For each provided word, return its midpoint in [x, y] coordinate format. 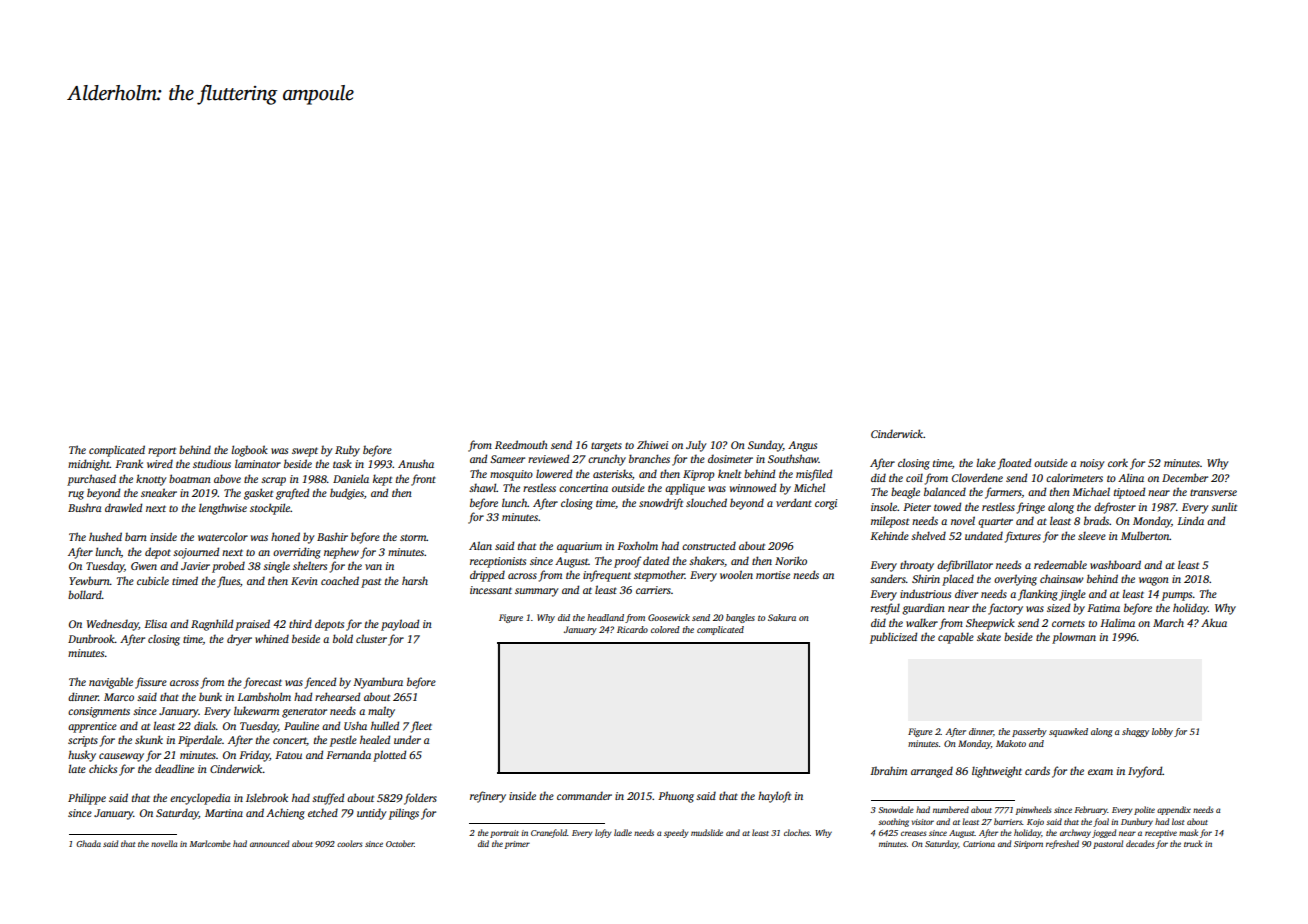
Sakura [782, 617]
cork [1118, 462]
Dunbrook [91, 638]
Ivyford [1145, 772]
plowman [1074, 638]
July [696, 446]
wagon [1154, 581]
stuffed [328, 799]
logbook [249, 451]
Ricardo [632, 629]
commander [584, 795]
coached [340, 580]
